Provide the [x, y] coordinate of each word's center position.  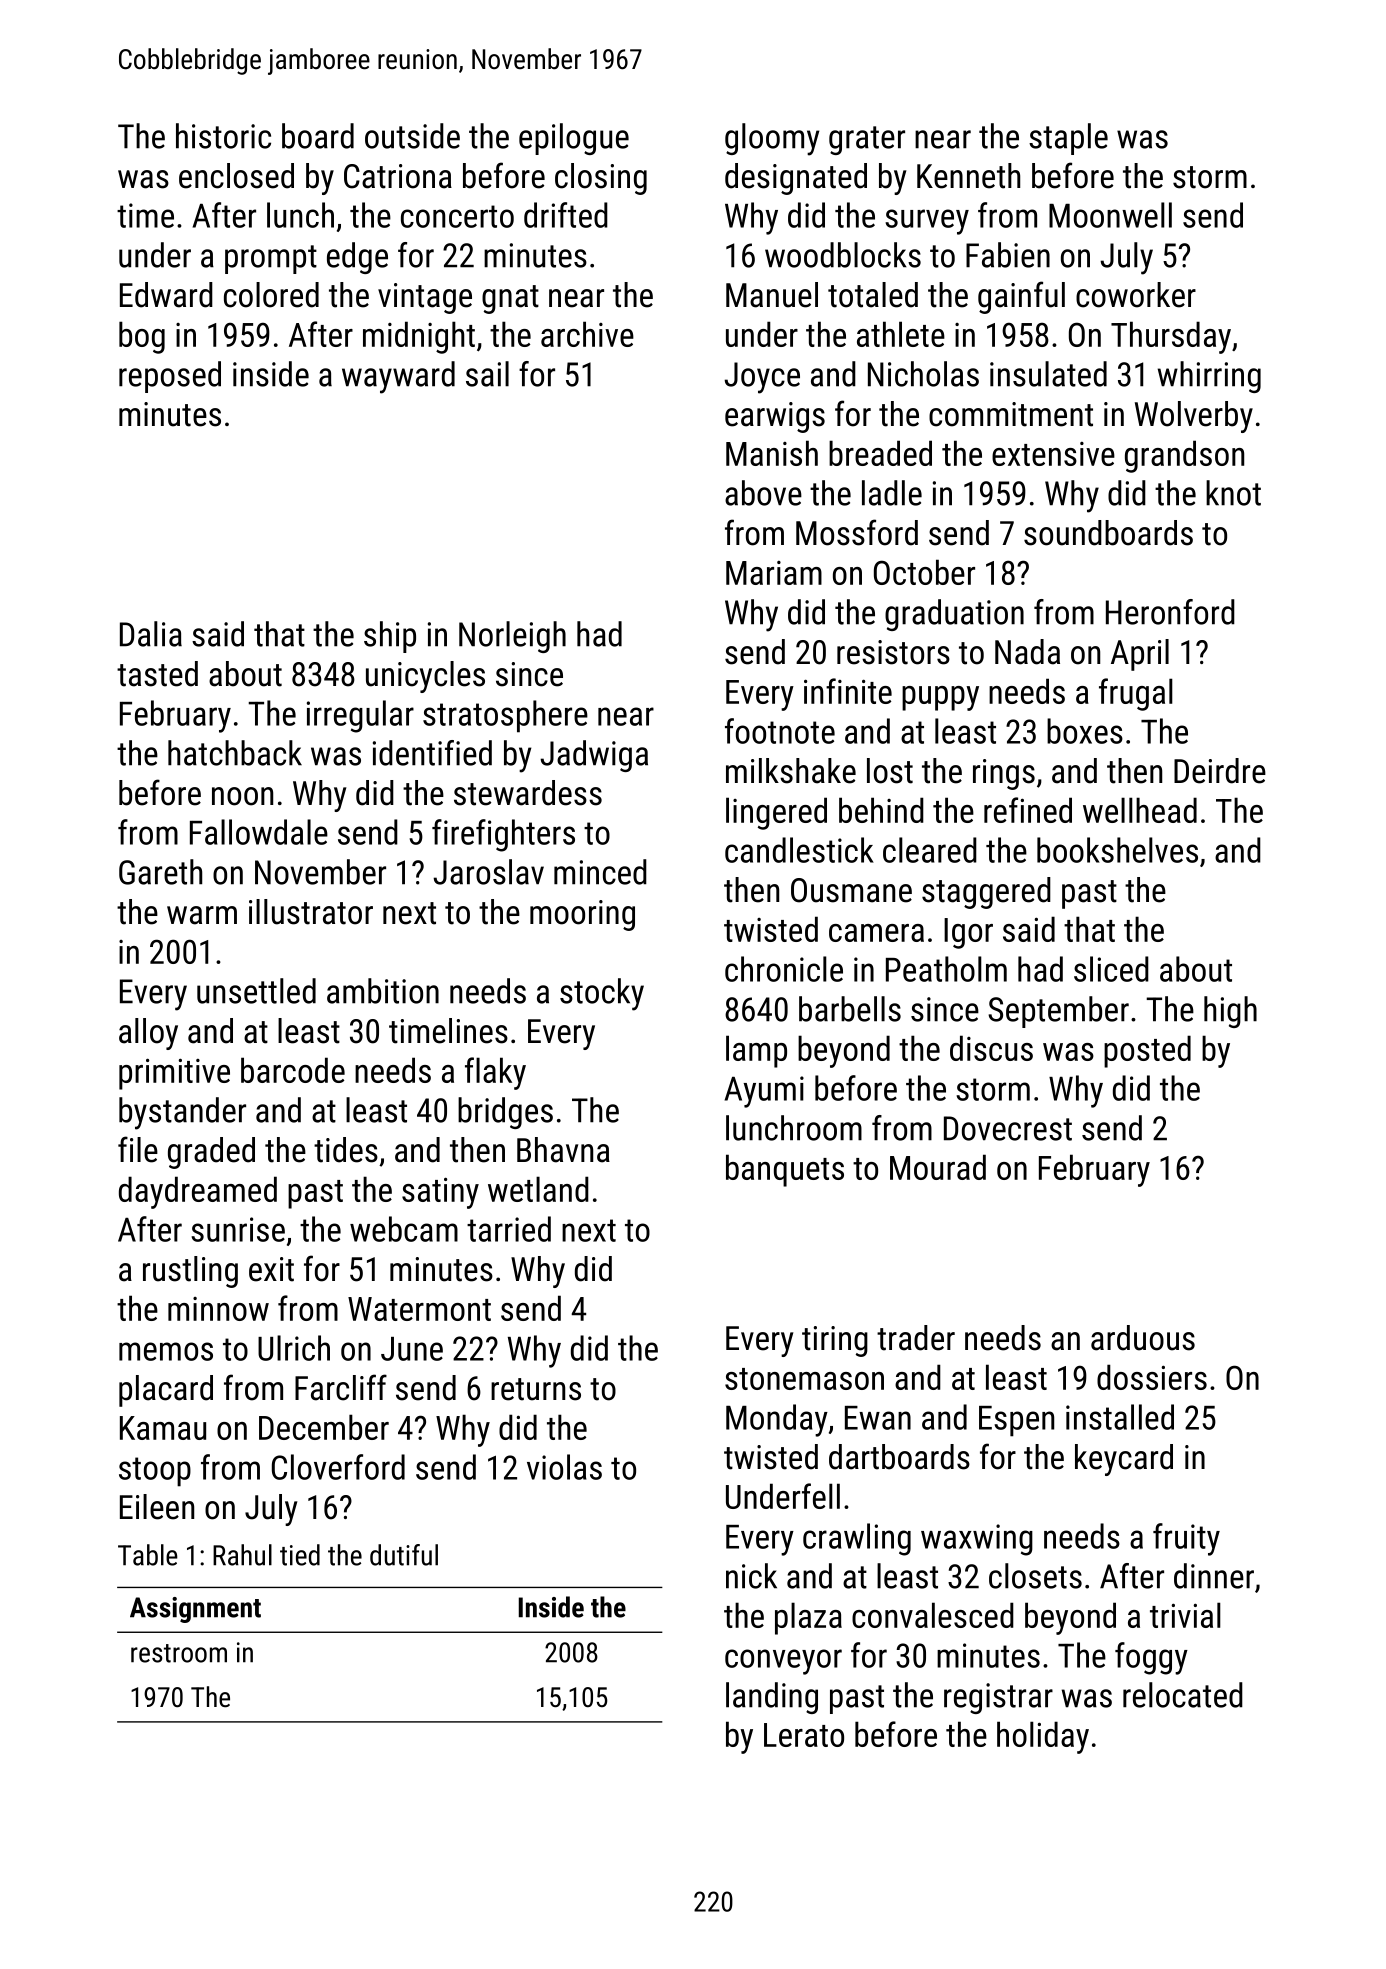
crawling [857, 1539]
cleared [930, 850]
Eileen [157, 1507]
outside [412, 136]
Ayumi [764, 1092]
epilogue [574, 139]
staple [1068, 139]
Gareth [160, 872]
